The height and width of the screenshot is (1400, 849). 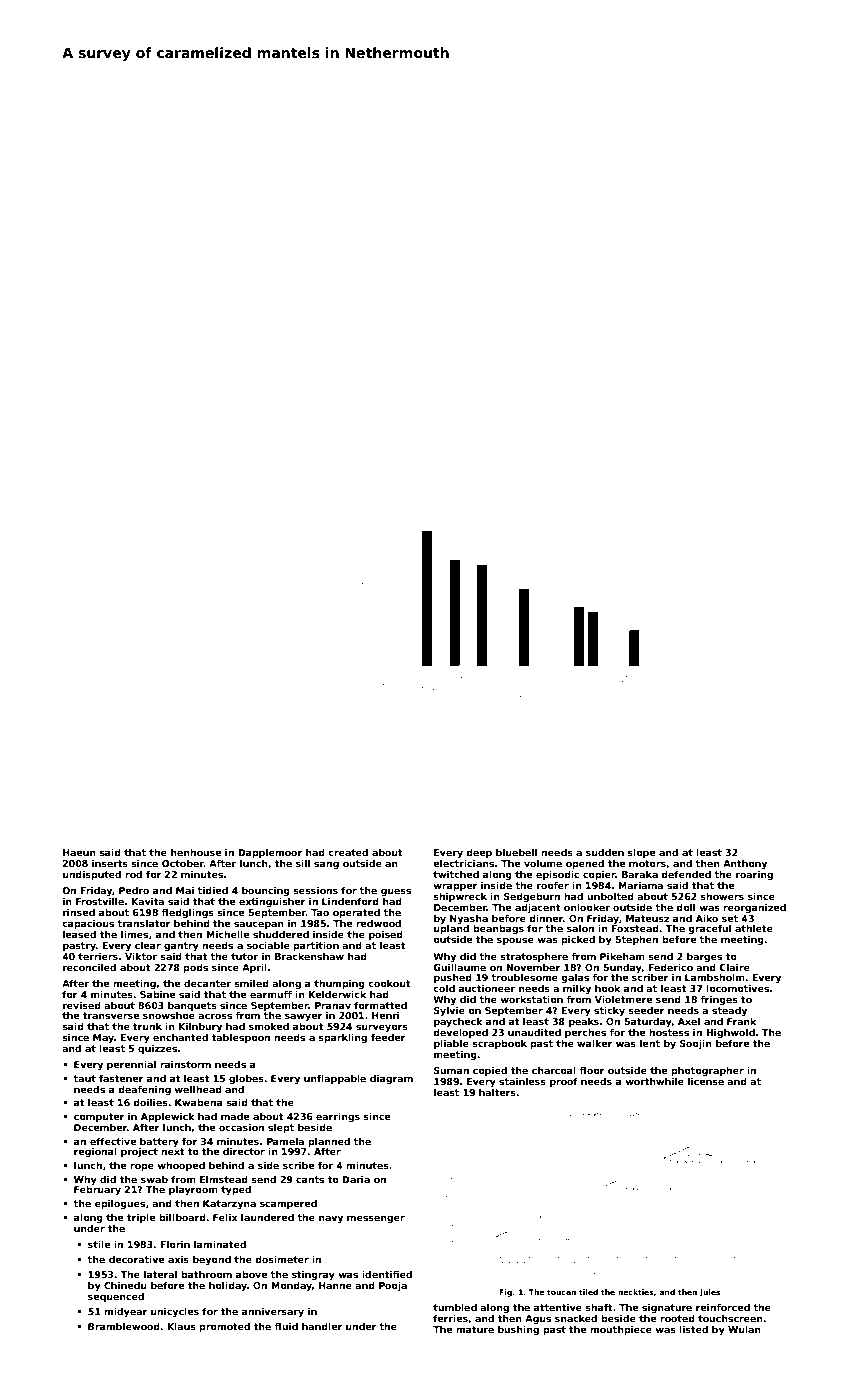 I want to click on Anthony, so click(x=745, y=864).
